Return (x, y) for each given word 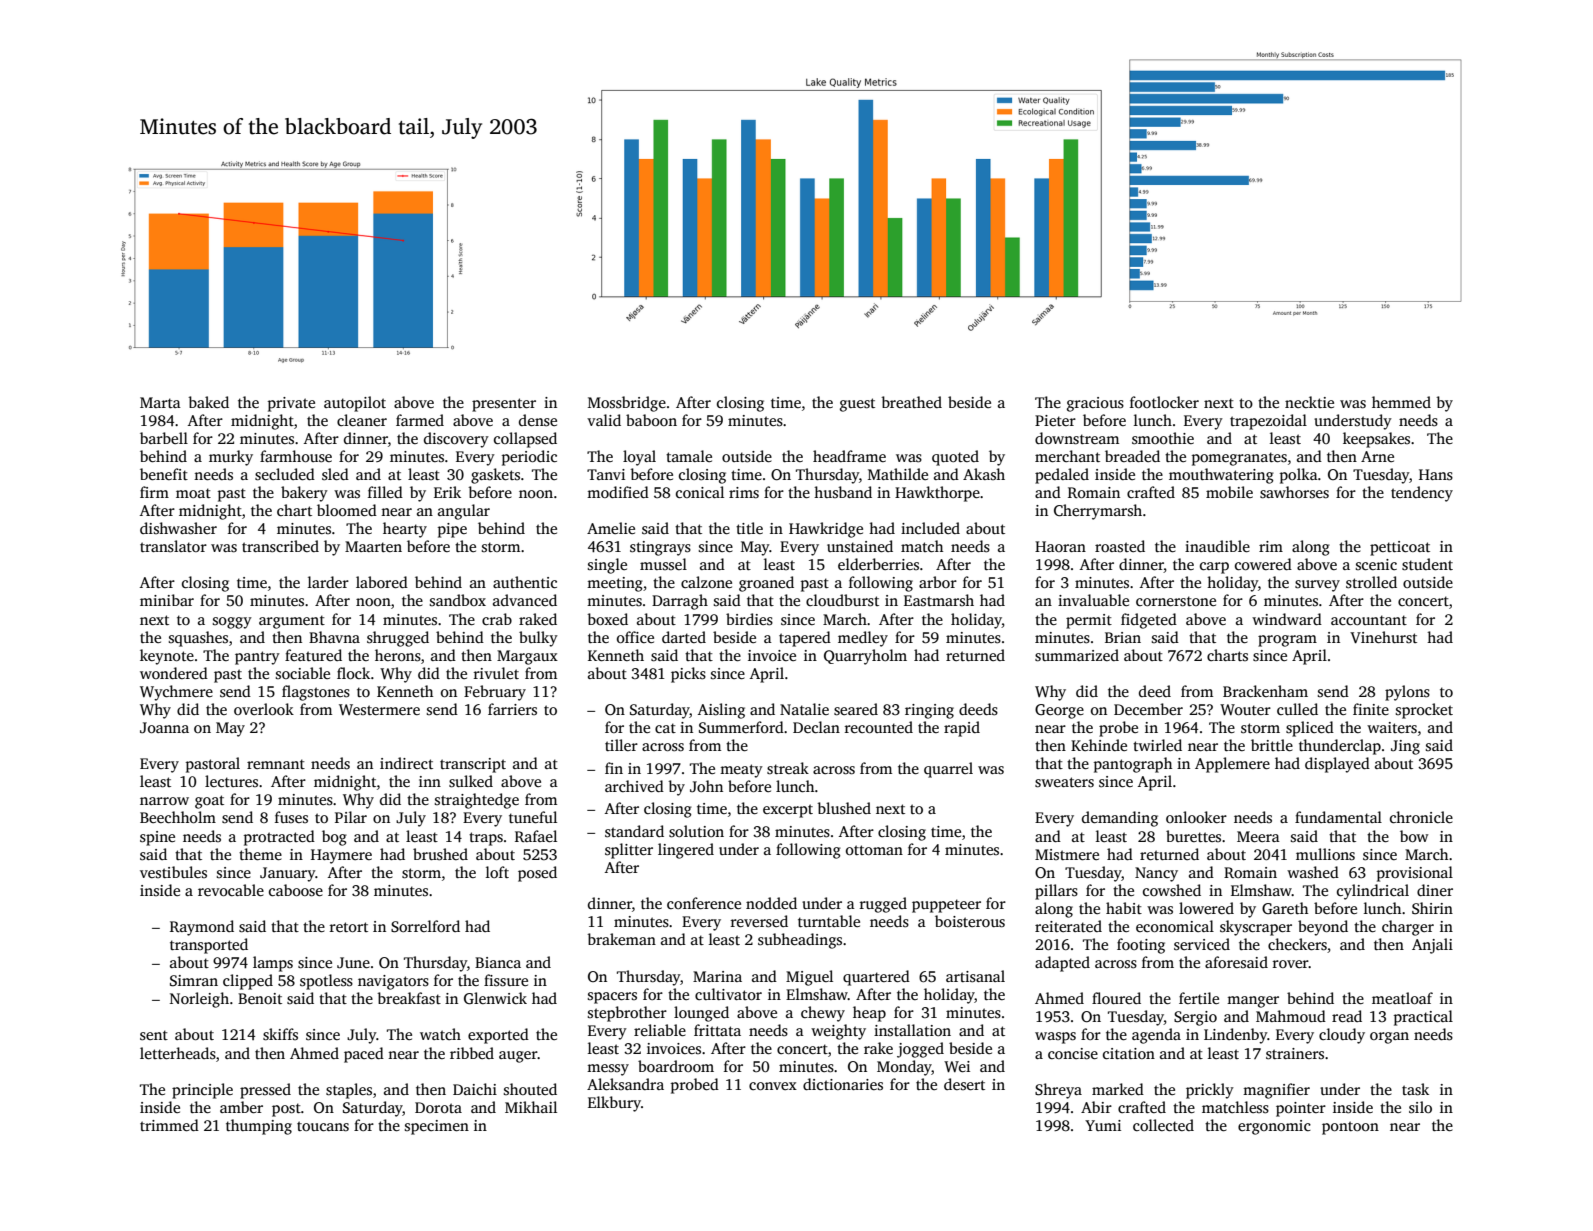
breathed (911, 402)
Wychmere (176, 693)
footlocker (1164, 402)
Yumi (1103, 1125)
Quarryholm (865, 657)
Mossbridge (627, 404)
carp (1214, 568)
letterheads (178, 1053)
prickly (1210, 1091)
